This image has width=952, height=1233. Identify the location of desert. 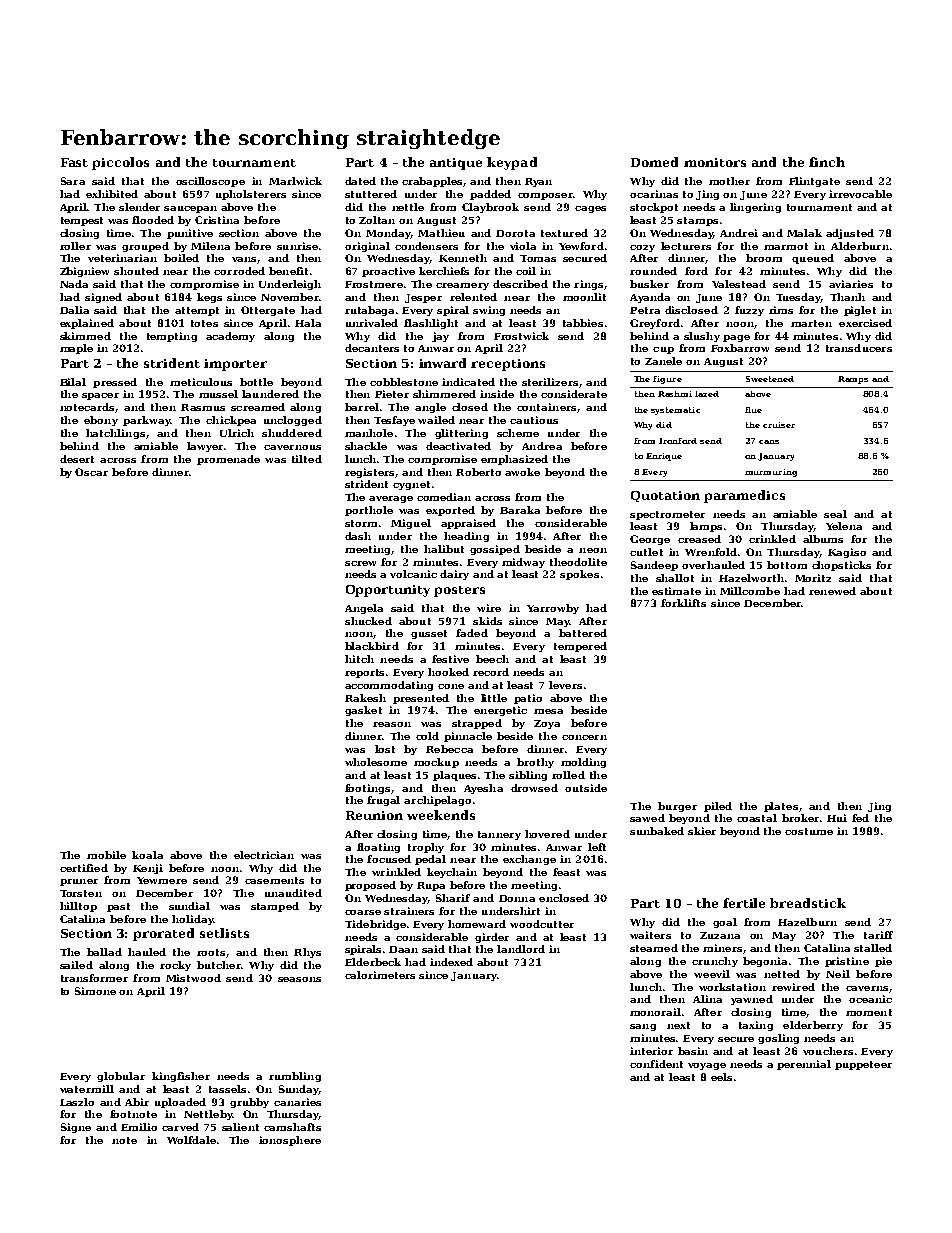
(77, 459).
